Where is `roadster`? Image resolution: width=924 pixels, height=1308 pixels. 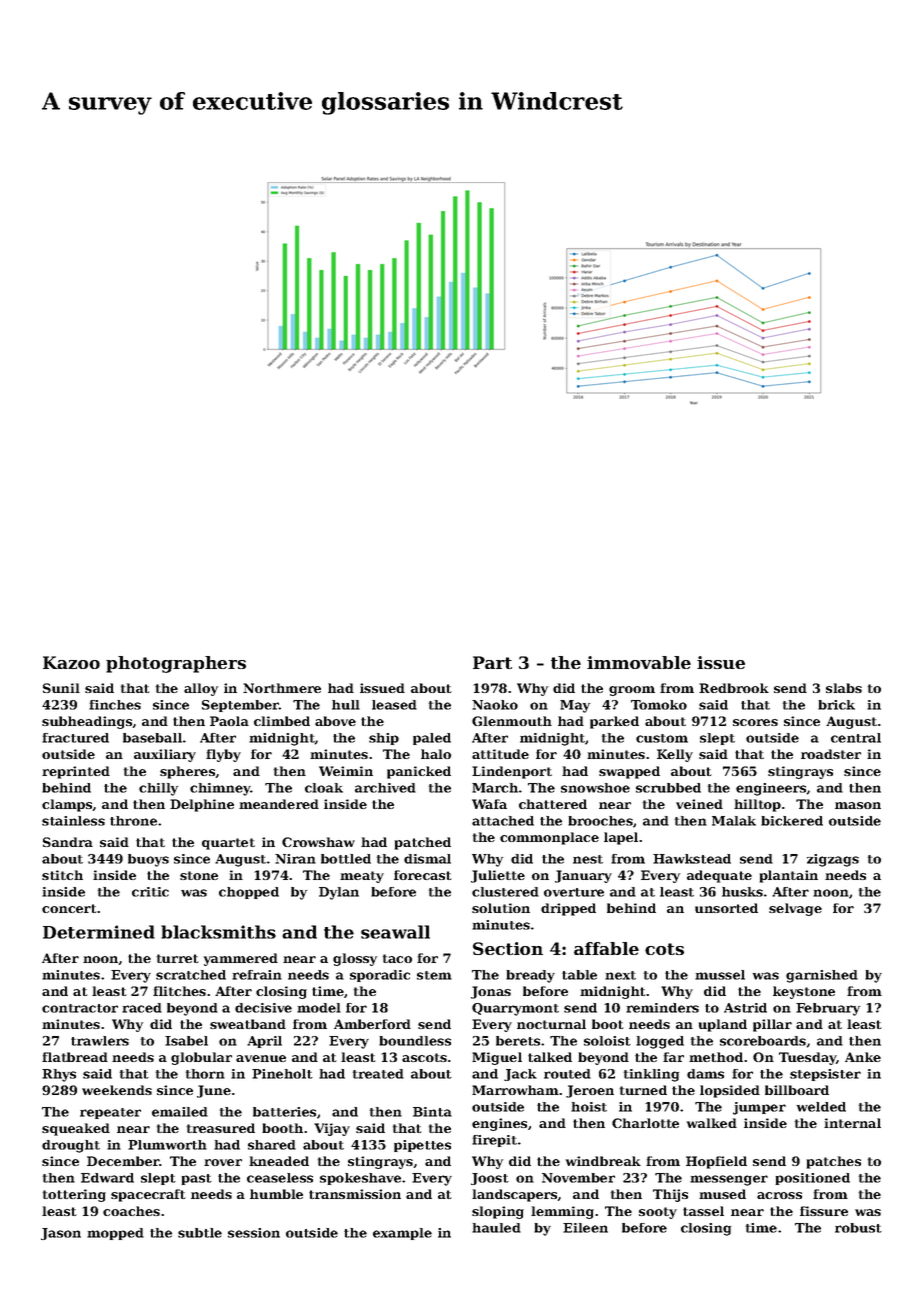
roadster is located at coordinates (831, 754).
